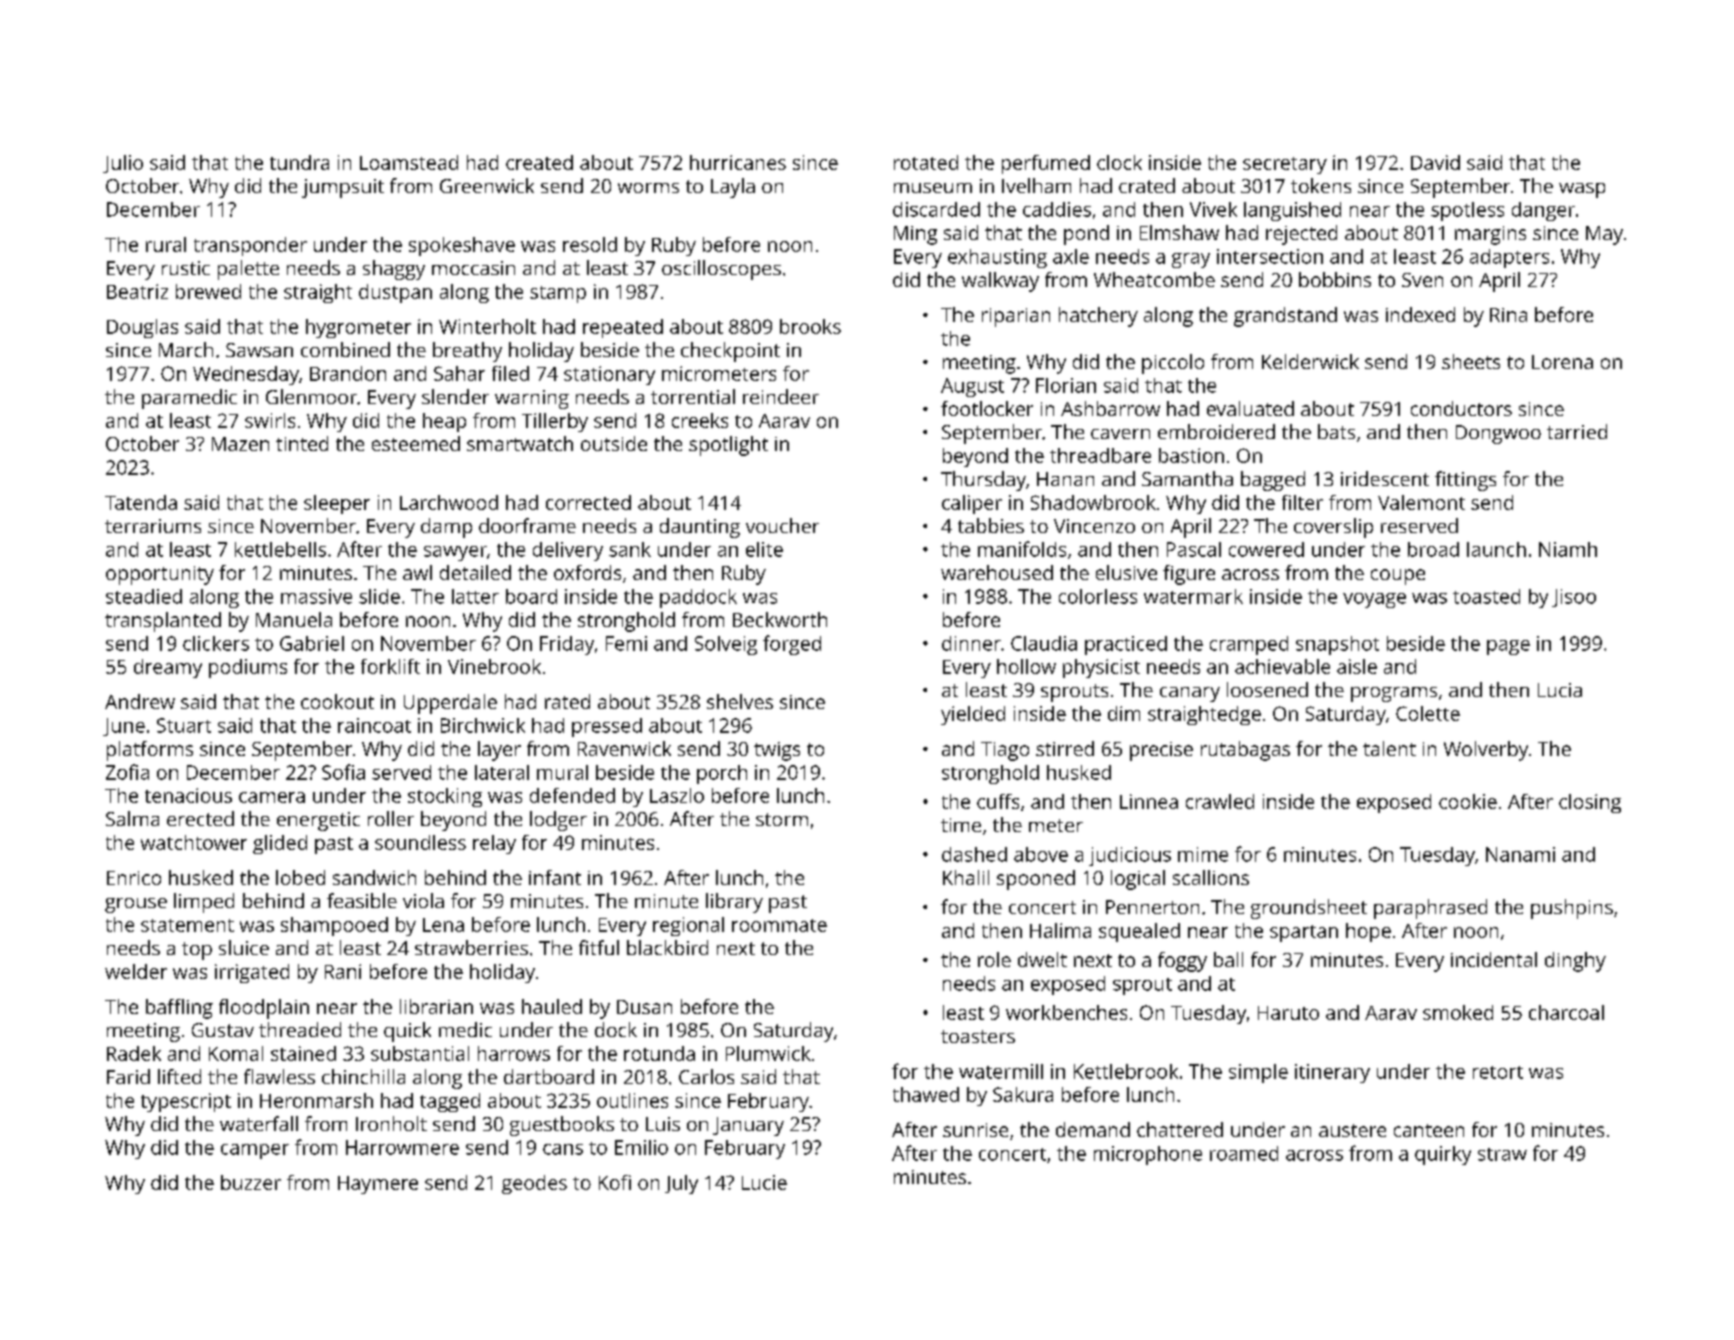 Image resolution: width=1734 pixels, height=1340 pixels. What do you see at coordinates (994, 959) in the screenshot?
I see `role` at bounding box center [994, 959].
